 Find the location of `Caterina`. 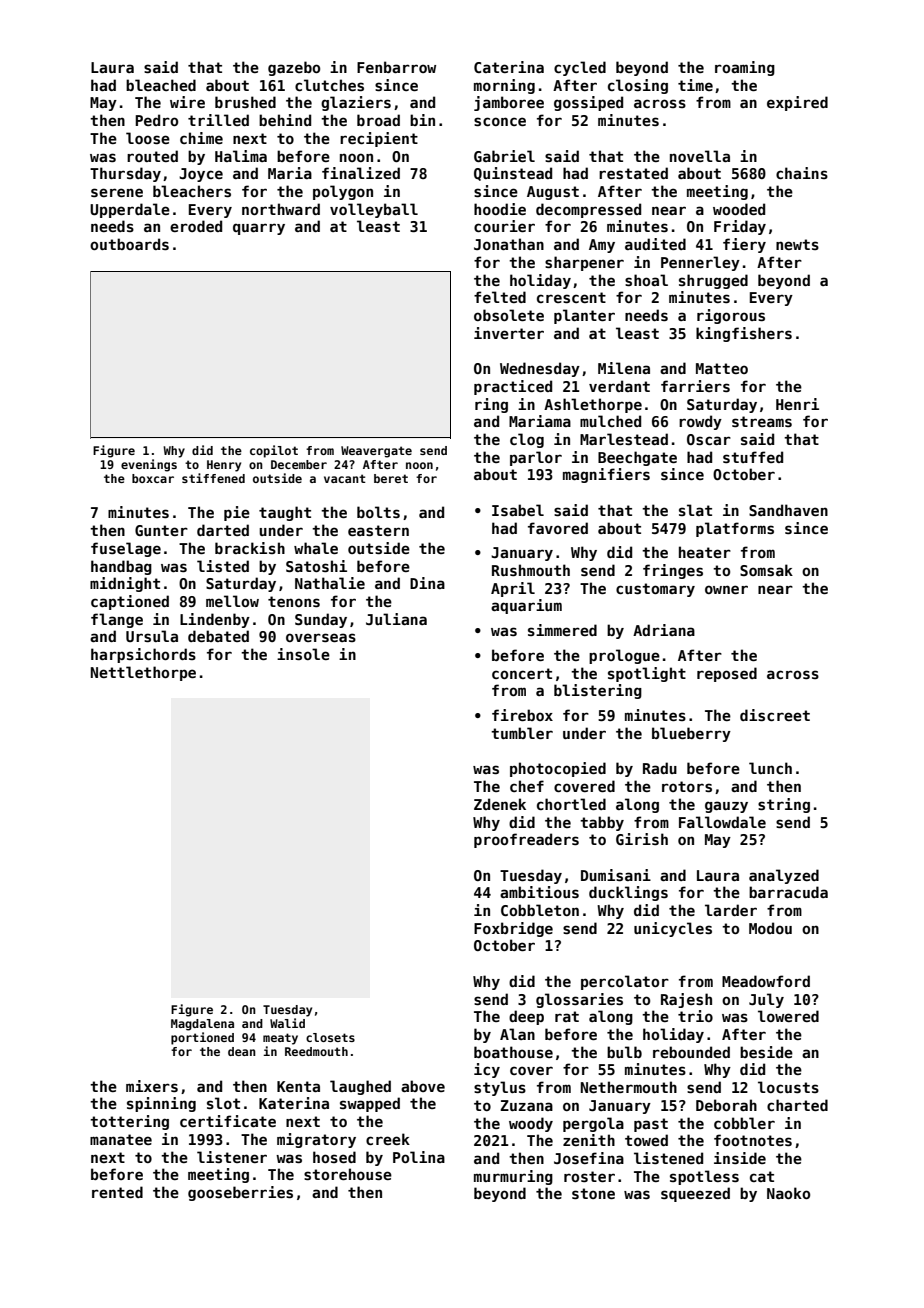

Caterina is located at coordinates (509, 67).
